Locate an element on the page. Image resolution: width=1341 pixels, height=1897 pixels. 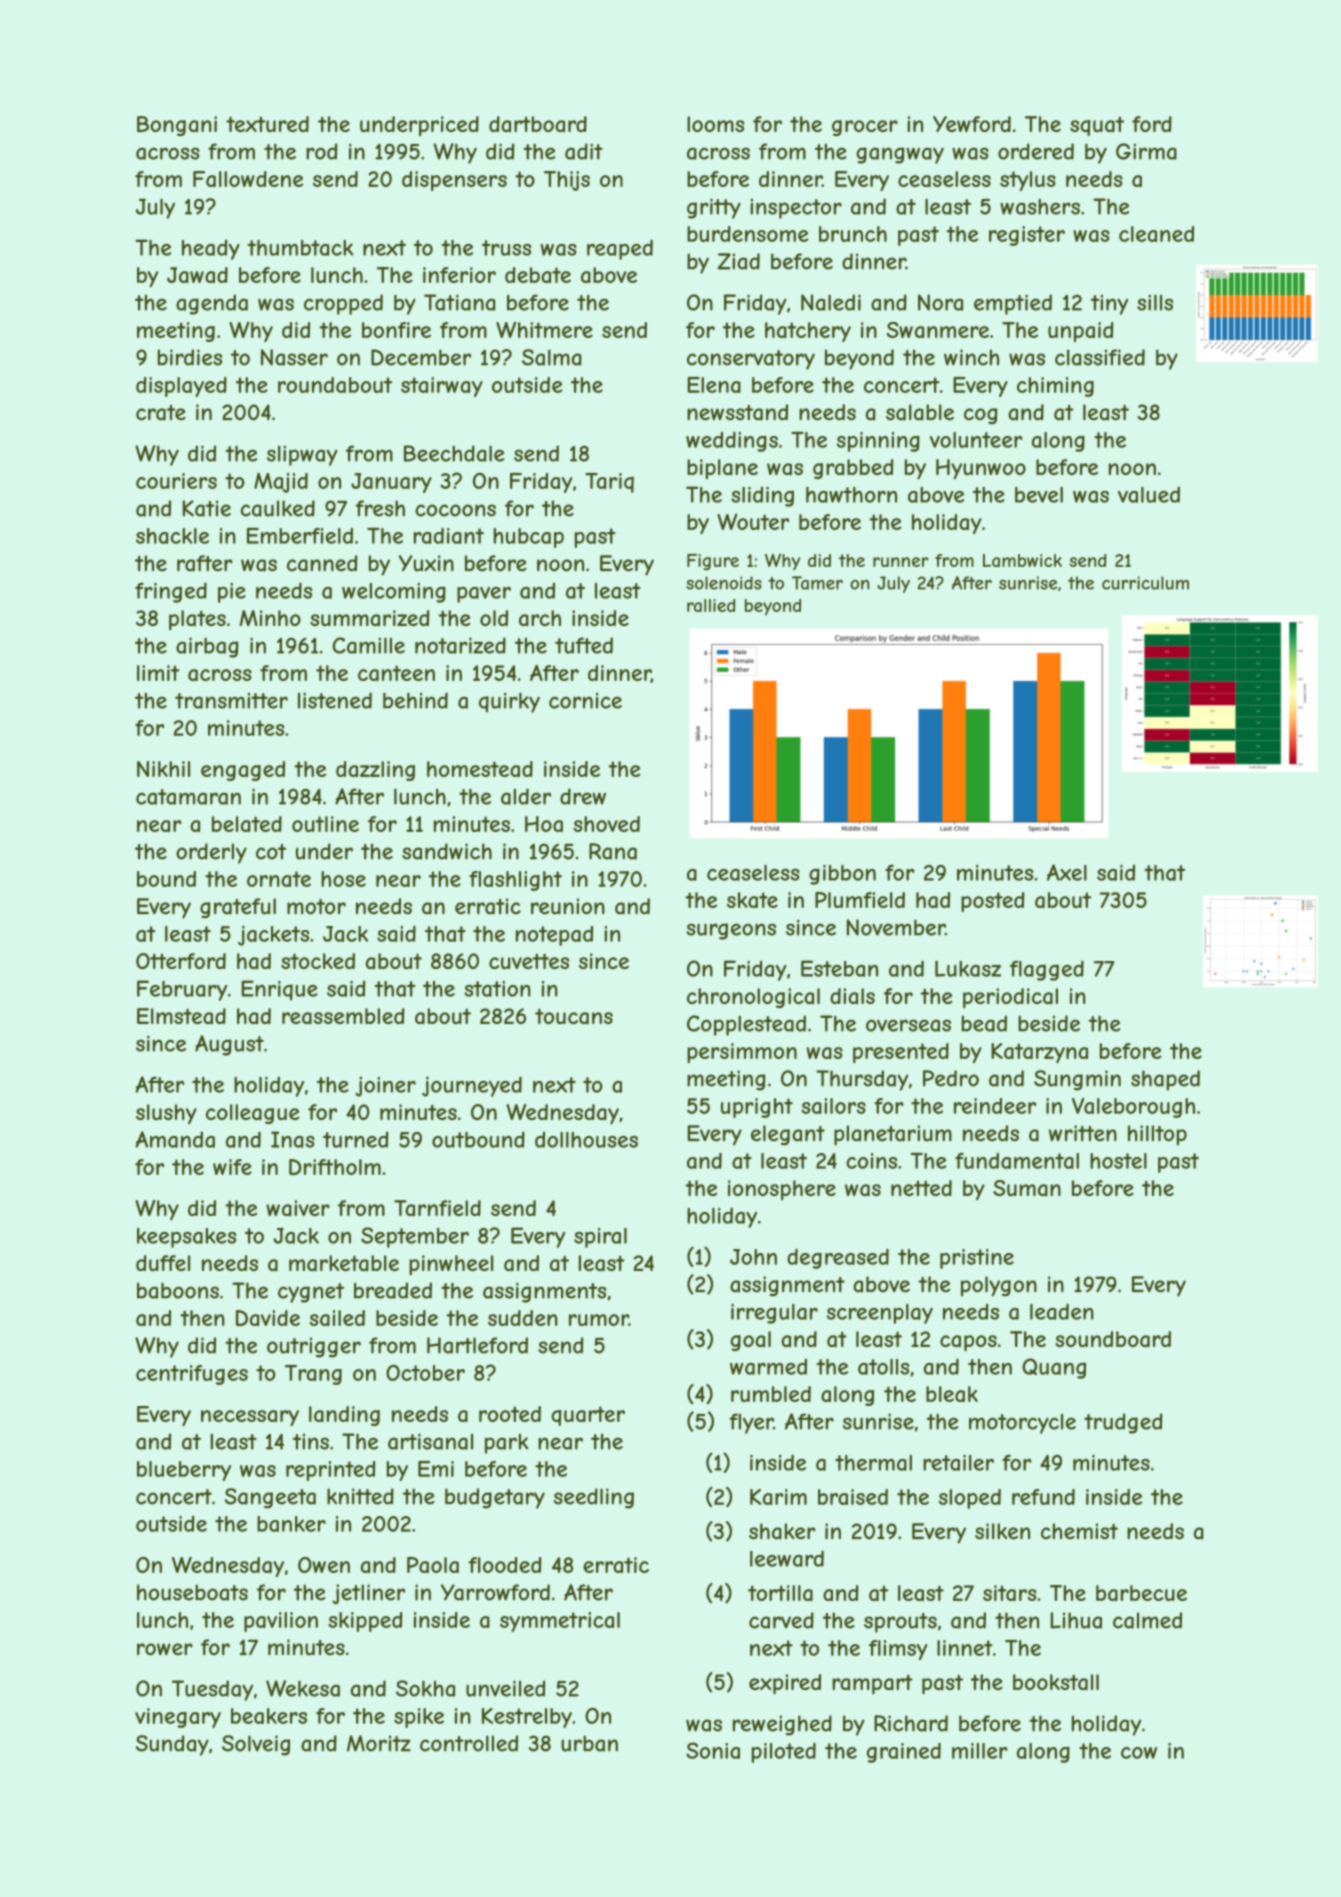
dollhouses is located at coordinates (586, 1140).
